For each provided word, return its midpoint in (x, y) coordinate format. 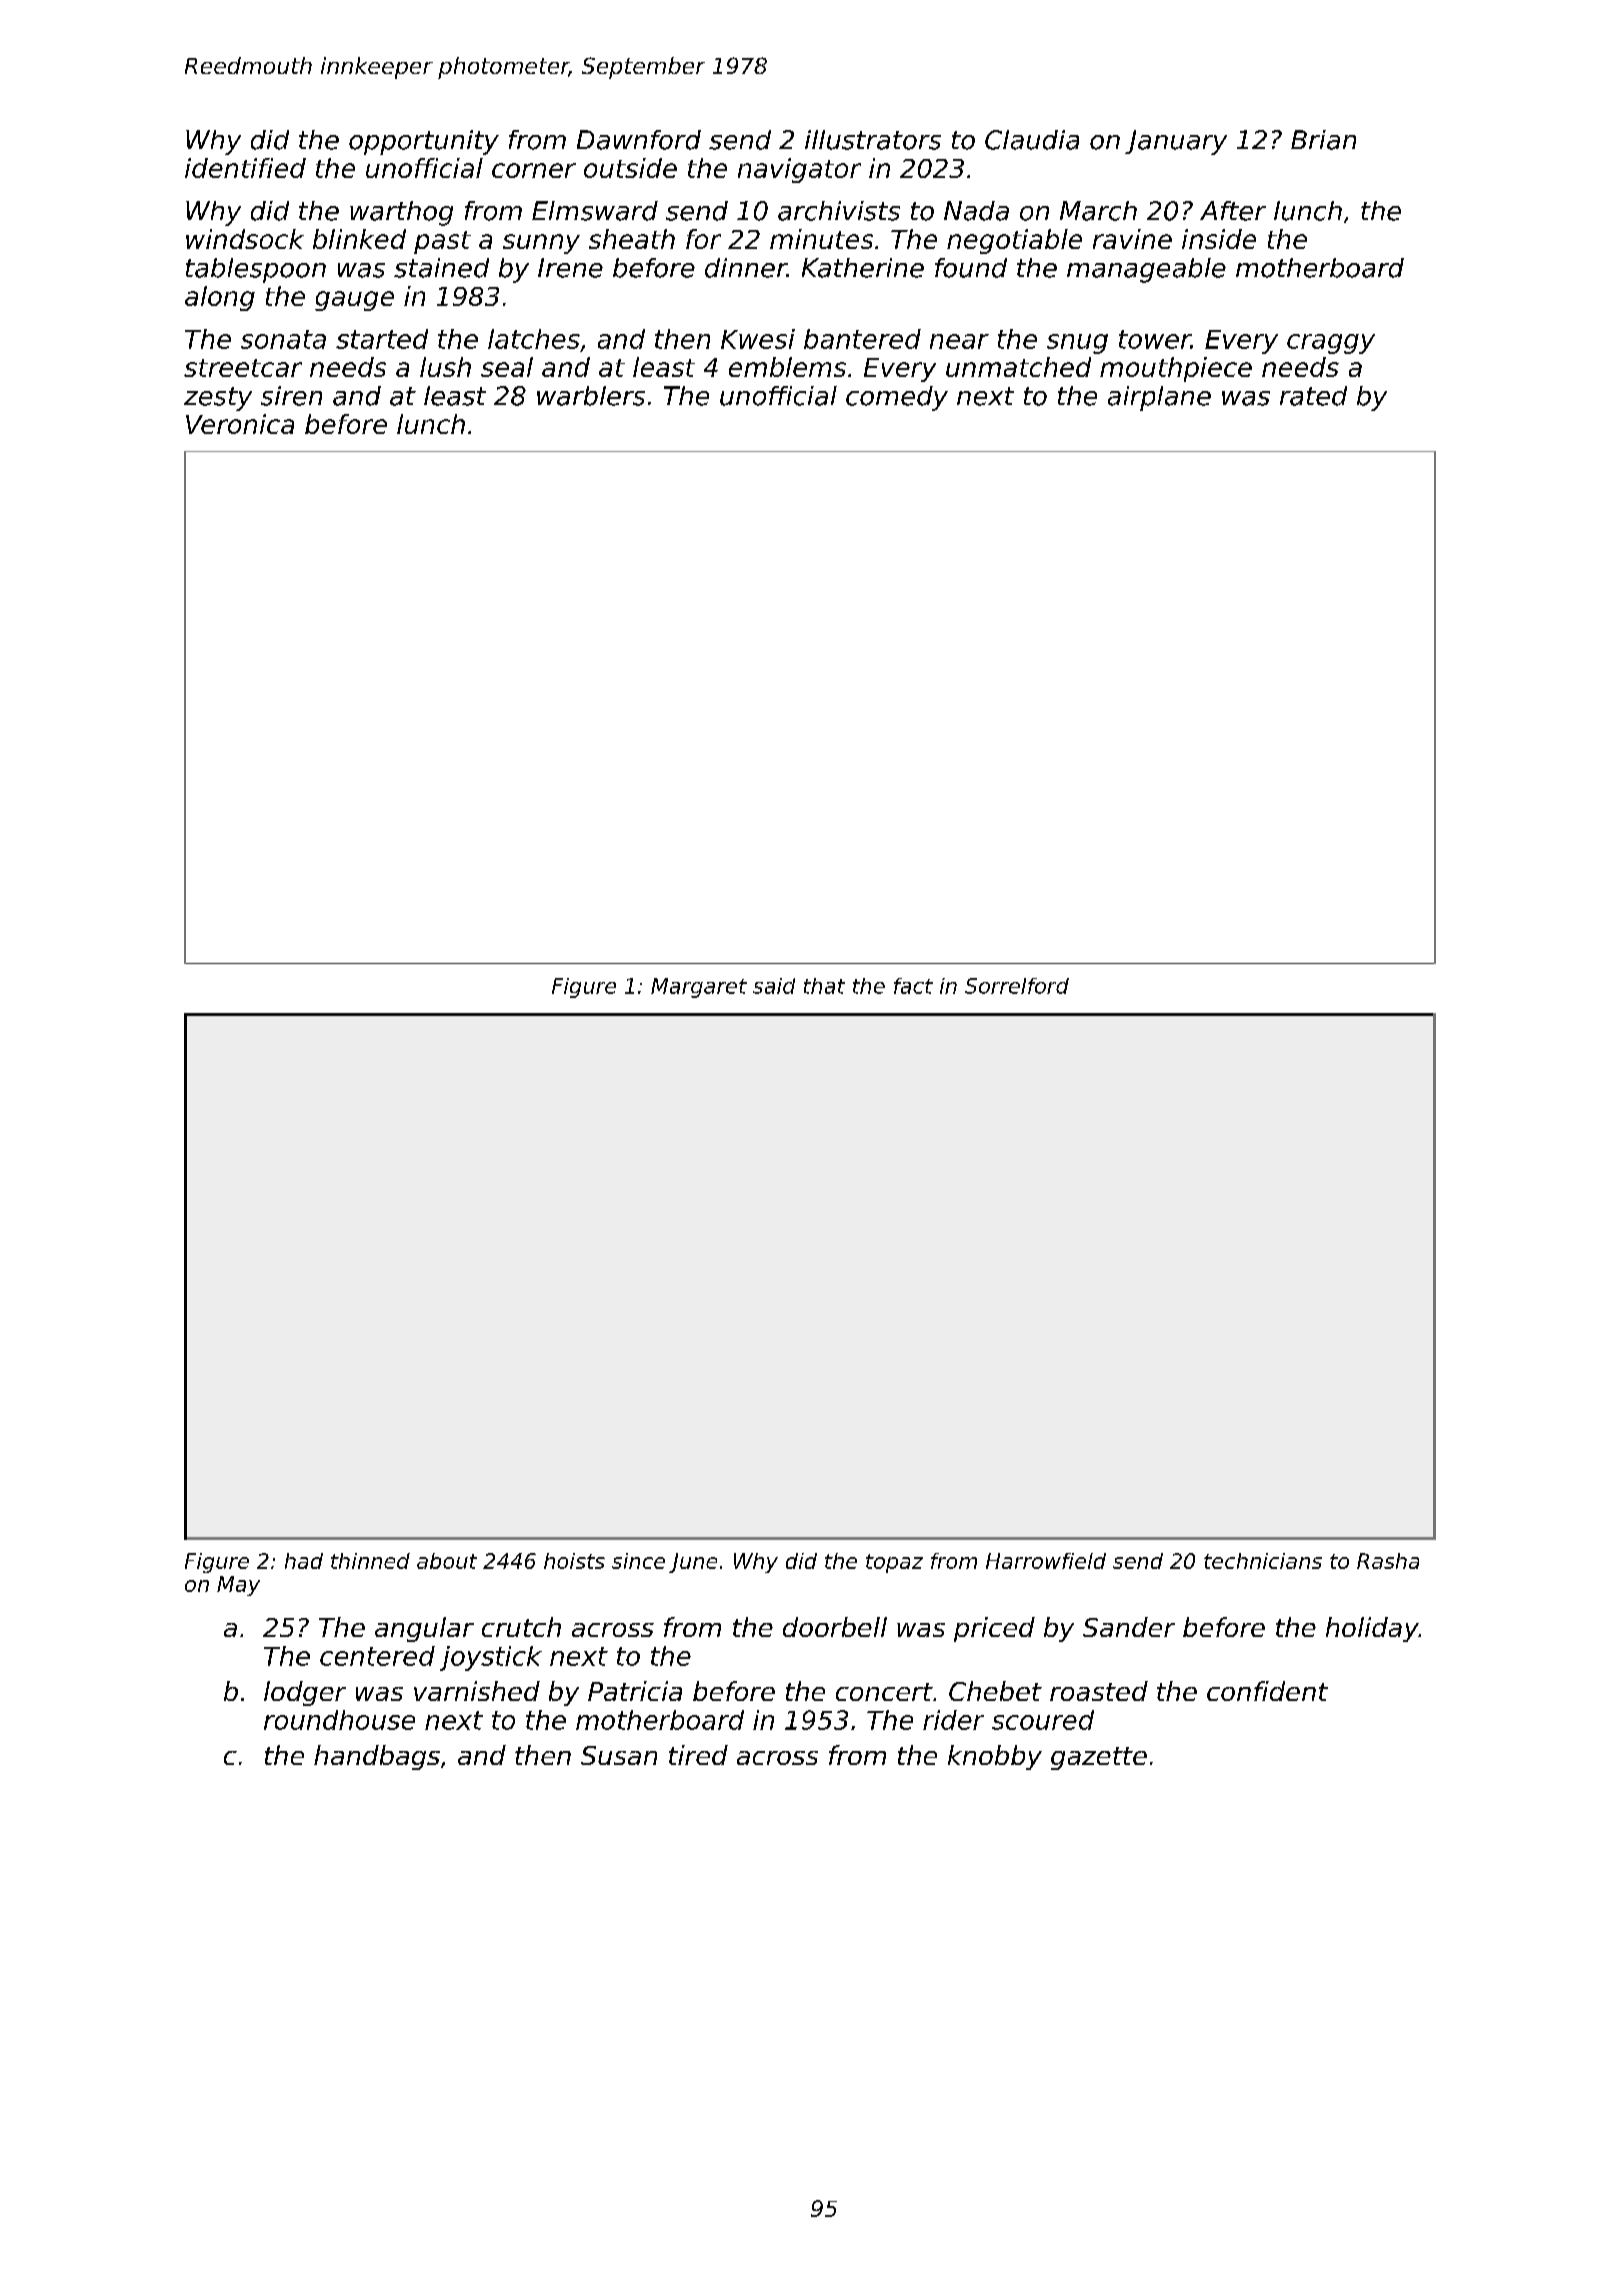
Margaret (699, 988)
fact (913, 986)
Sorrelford (1017, 986)
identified (245, 168)
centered (377, 1656)
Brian (1323, 140)
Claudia (1032, 140)
